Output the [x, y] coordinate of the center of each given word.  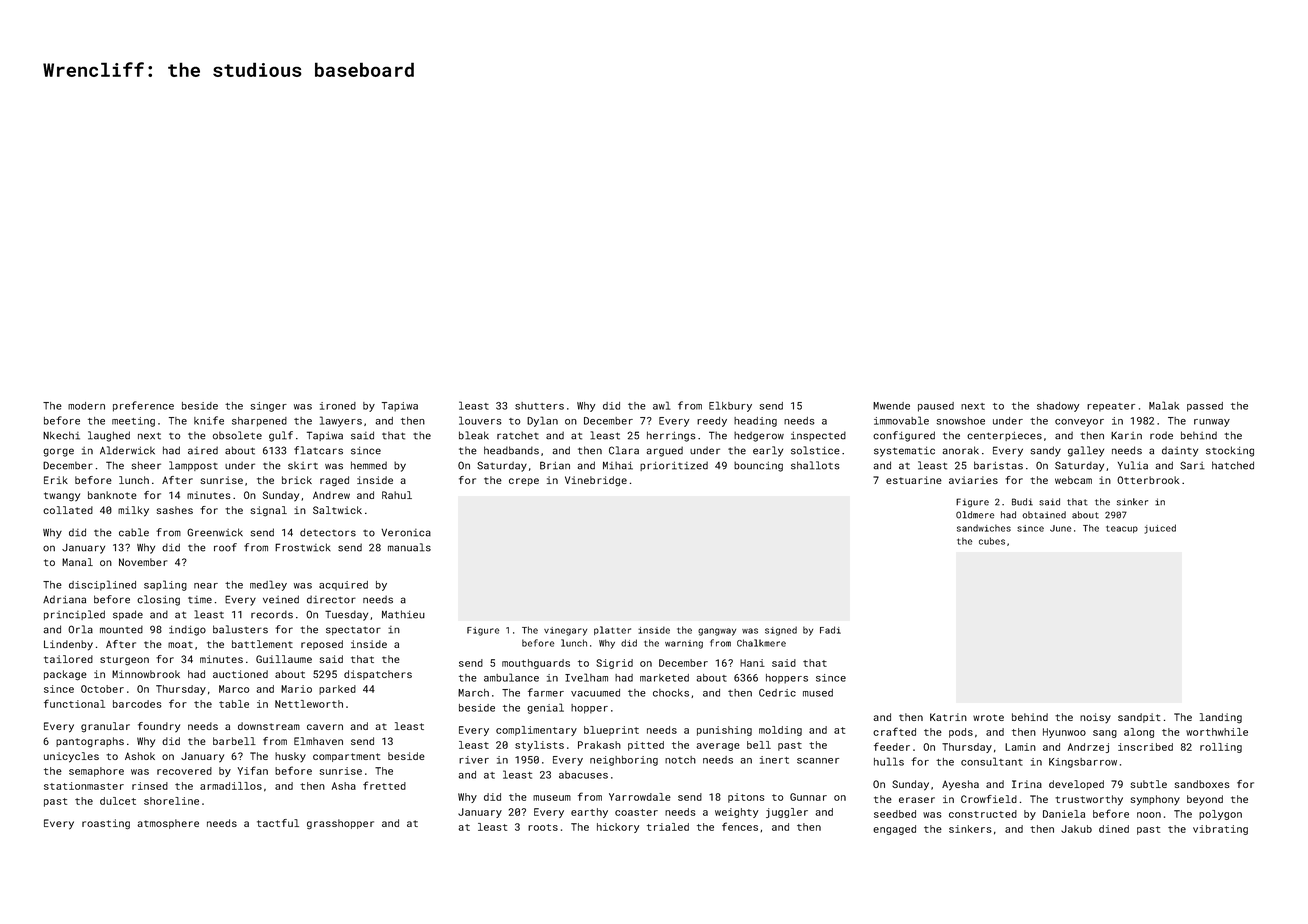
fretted [384, 785]
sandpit [1139, 718]
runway [1212, 423]
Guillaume [284, 659]
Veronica [406, 533]
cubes [992, 541]
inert [774, 760]
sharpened [259, 422]
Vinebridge [596, 481]
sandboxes [1202, 784]
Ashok [140, 756]
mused [818, 693]
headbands [511, 450]
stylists [539, 746]
